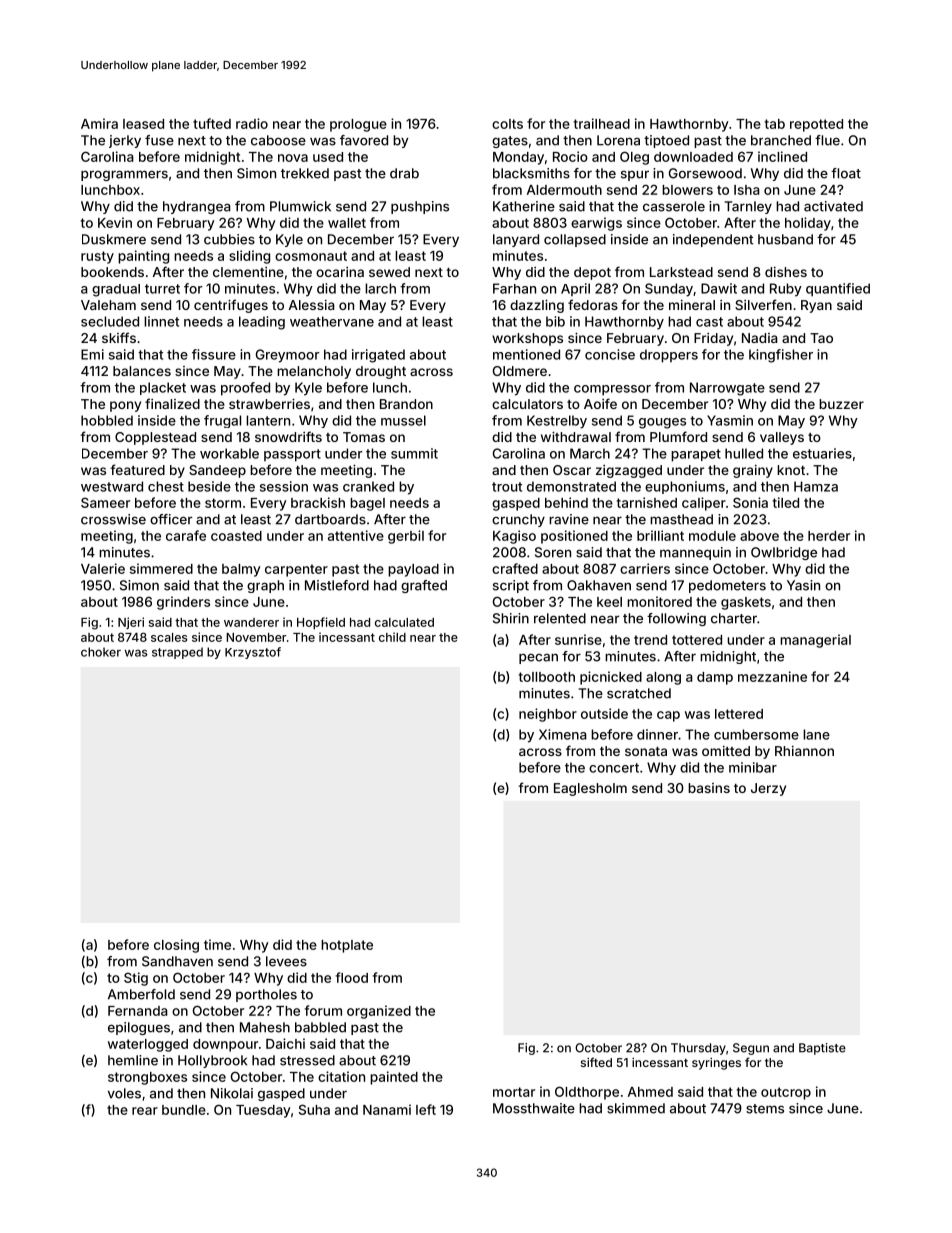  What do you see at coordinates (176, 946) in the screenshot?
I see `closing` at bounding box center [176, 946].
